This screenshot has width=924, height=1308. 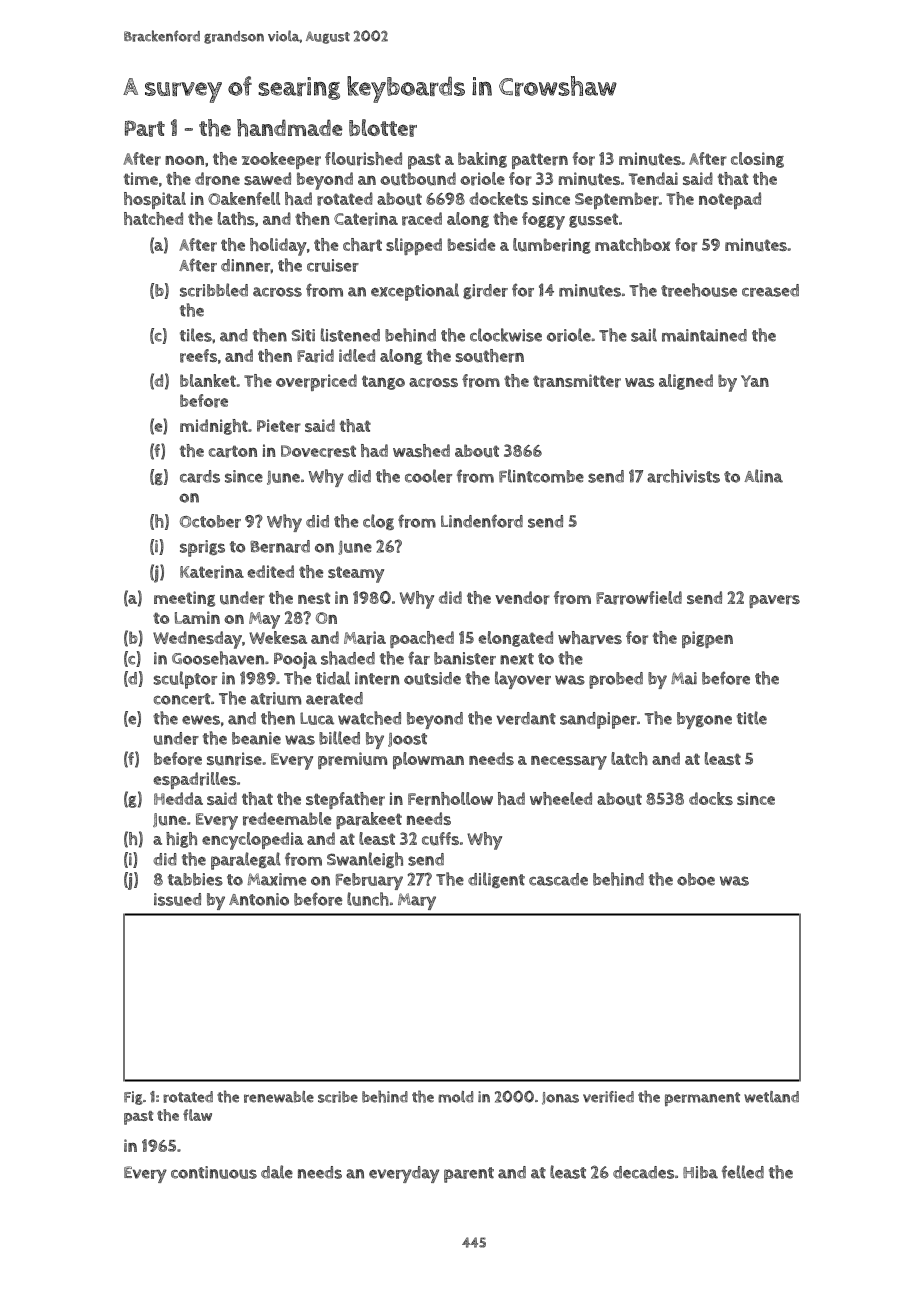 What do you see at coordinates (482, 160) in the screenshot?
I see `baking` at bounding box center [482, 160].
